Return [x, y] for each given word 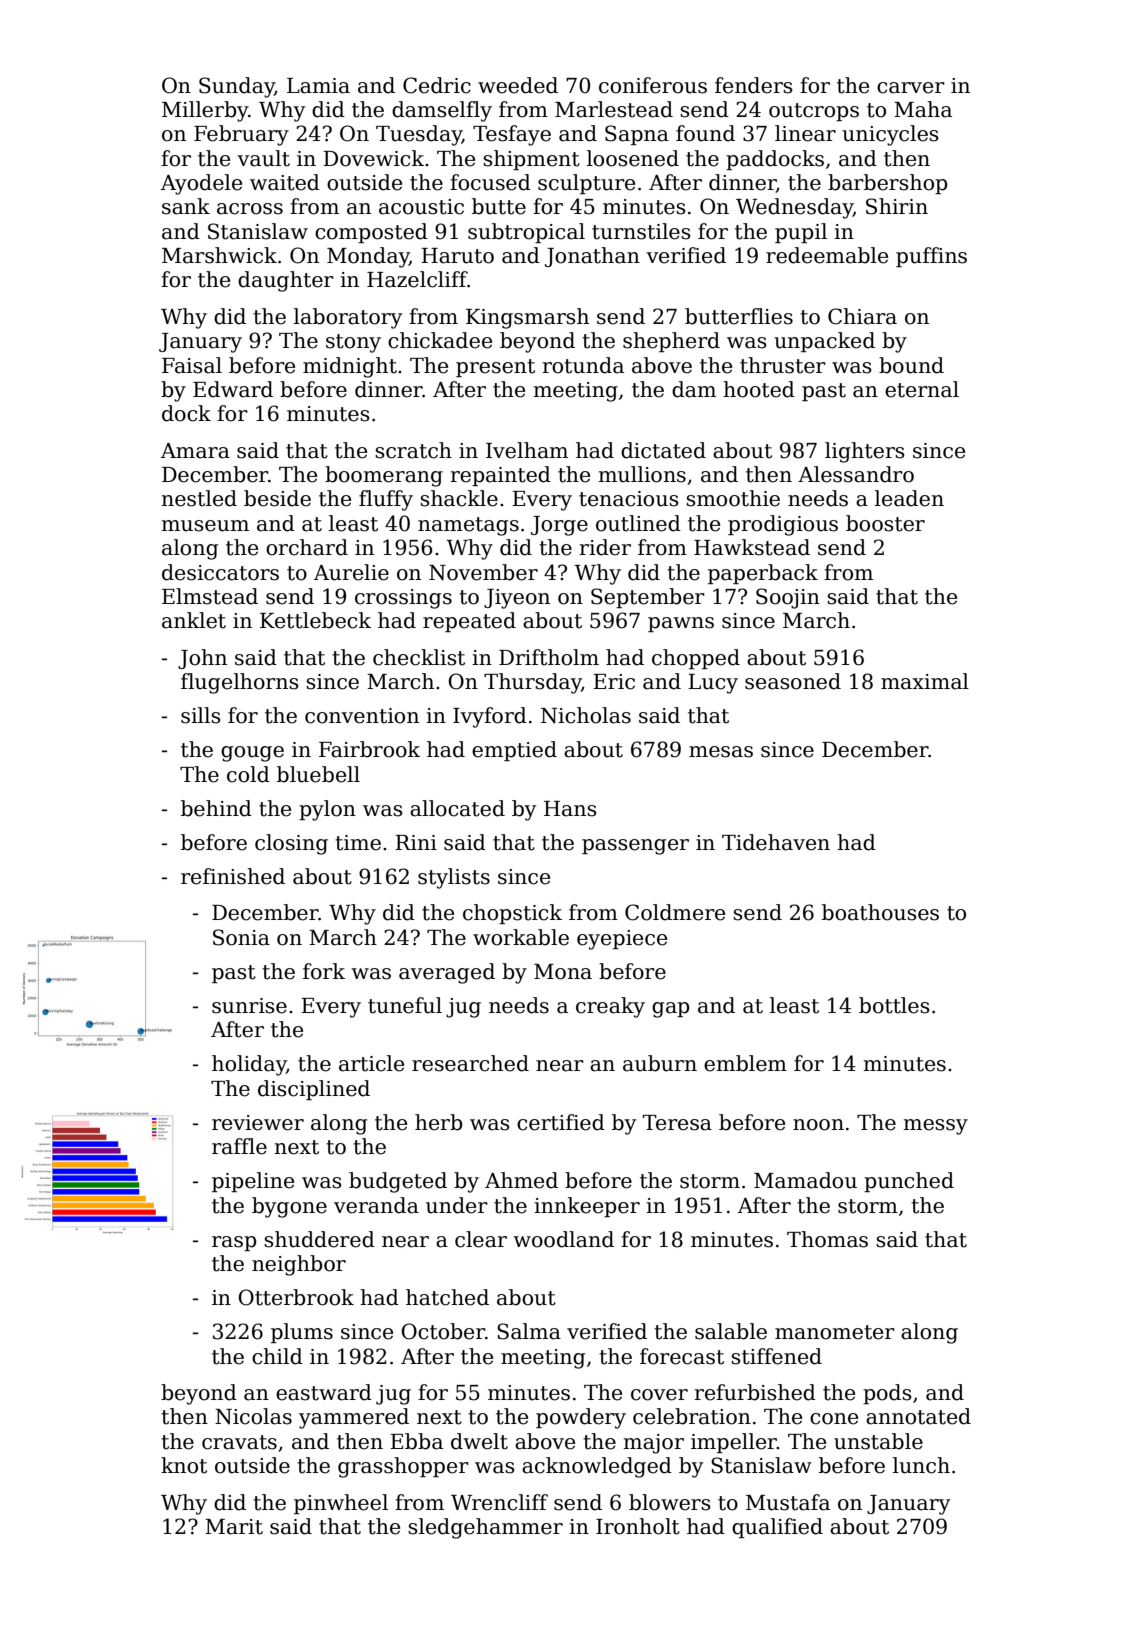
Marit [234, 1527]
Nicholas [586, 715]
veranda [376, 1205]
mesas [721, 752]
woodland [563, 1239]
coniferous [653, 85]
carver [911, 88]
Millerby [205, 111]
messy [936, 1127]
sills [200, 715]
